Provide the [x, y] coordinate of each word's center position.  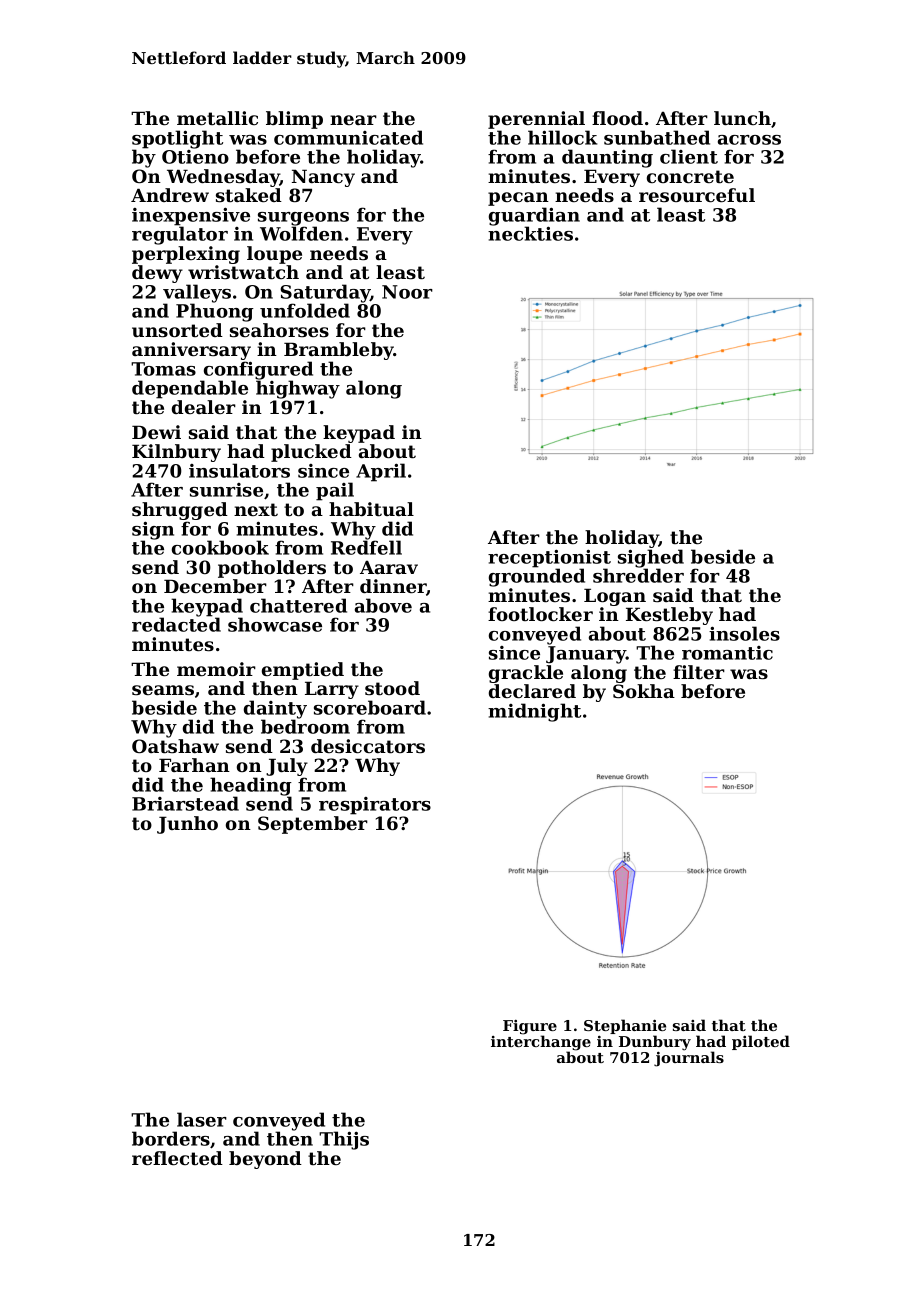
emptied [303, 671]
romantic [727, 653]
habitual [371, 509]
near [353, 120]
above [383, 605]
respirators [375, 806]
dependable [190, 389]
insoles [744, 633]
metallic [217, 118]
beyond [265, 1160]
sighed [651, 558]
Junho [187, 825]
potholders [272, 569]
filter [699, 672]
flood [617, 118]
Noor [407, 292]
